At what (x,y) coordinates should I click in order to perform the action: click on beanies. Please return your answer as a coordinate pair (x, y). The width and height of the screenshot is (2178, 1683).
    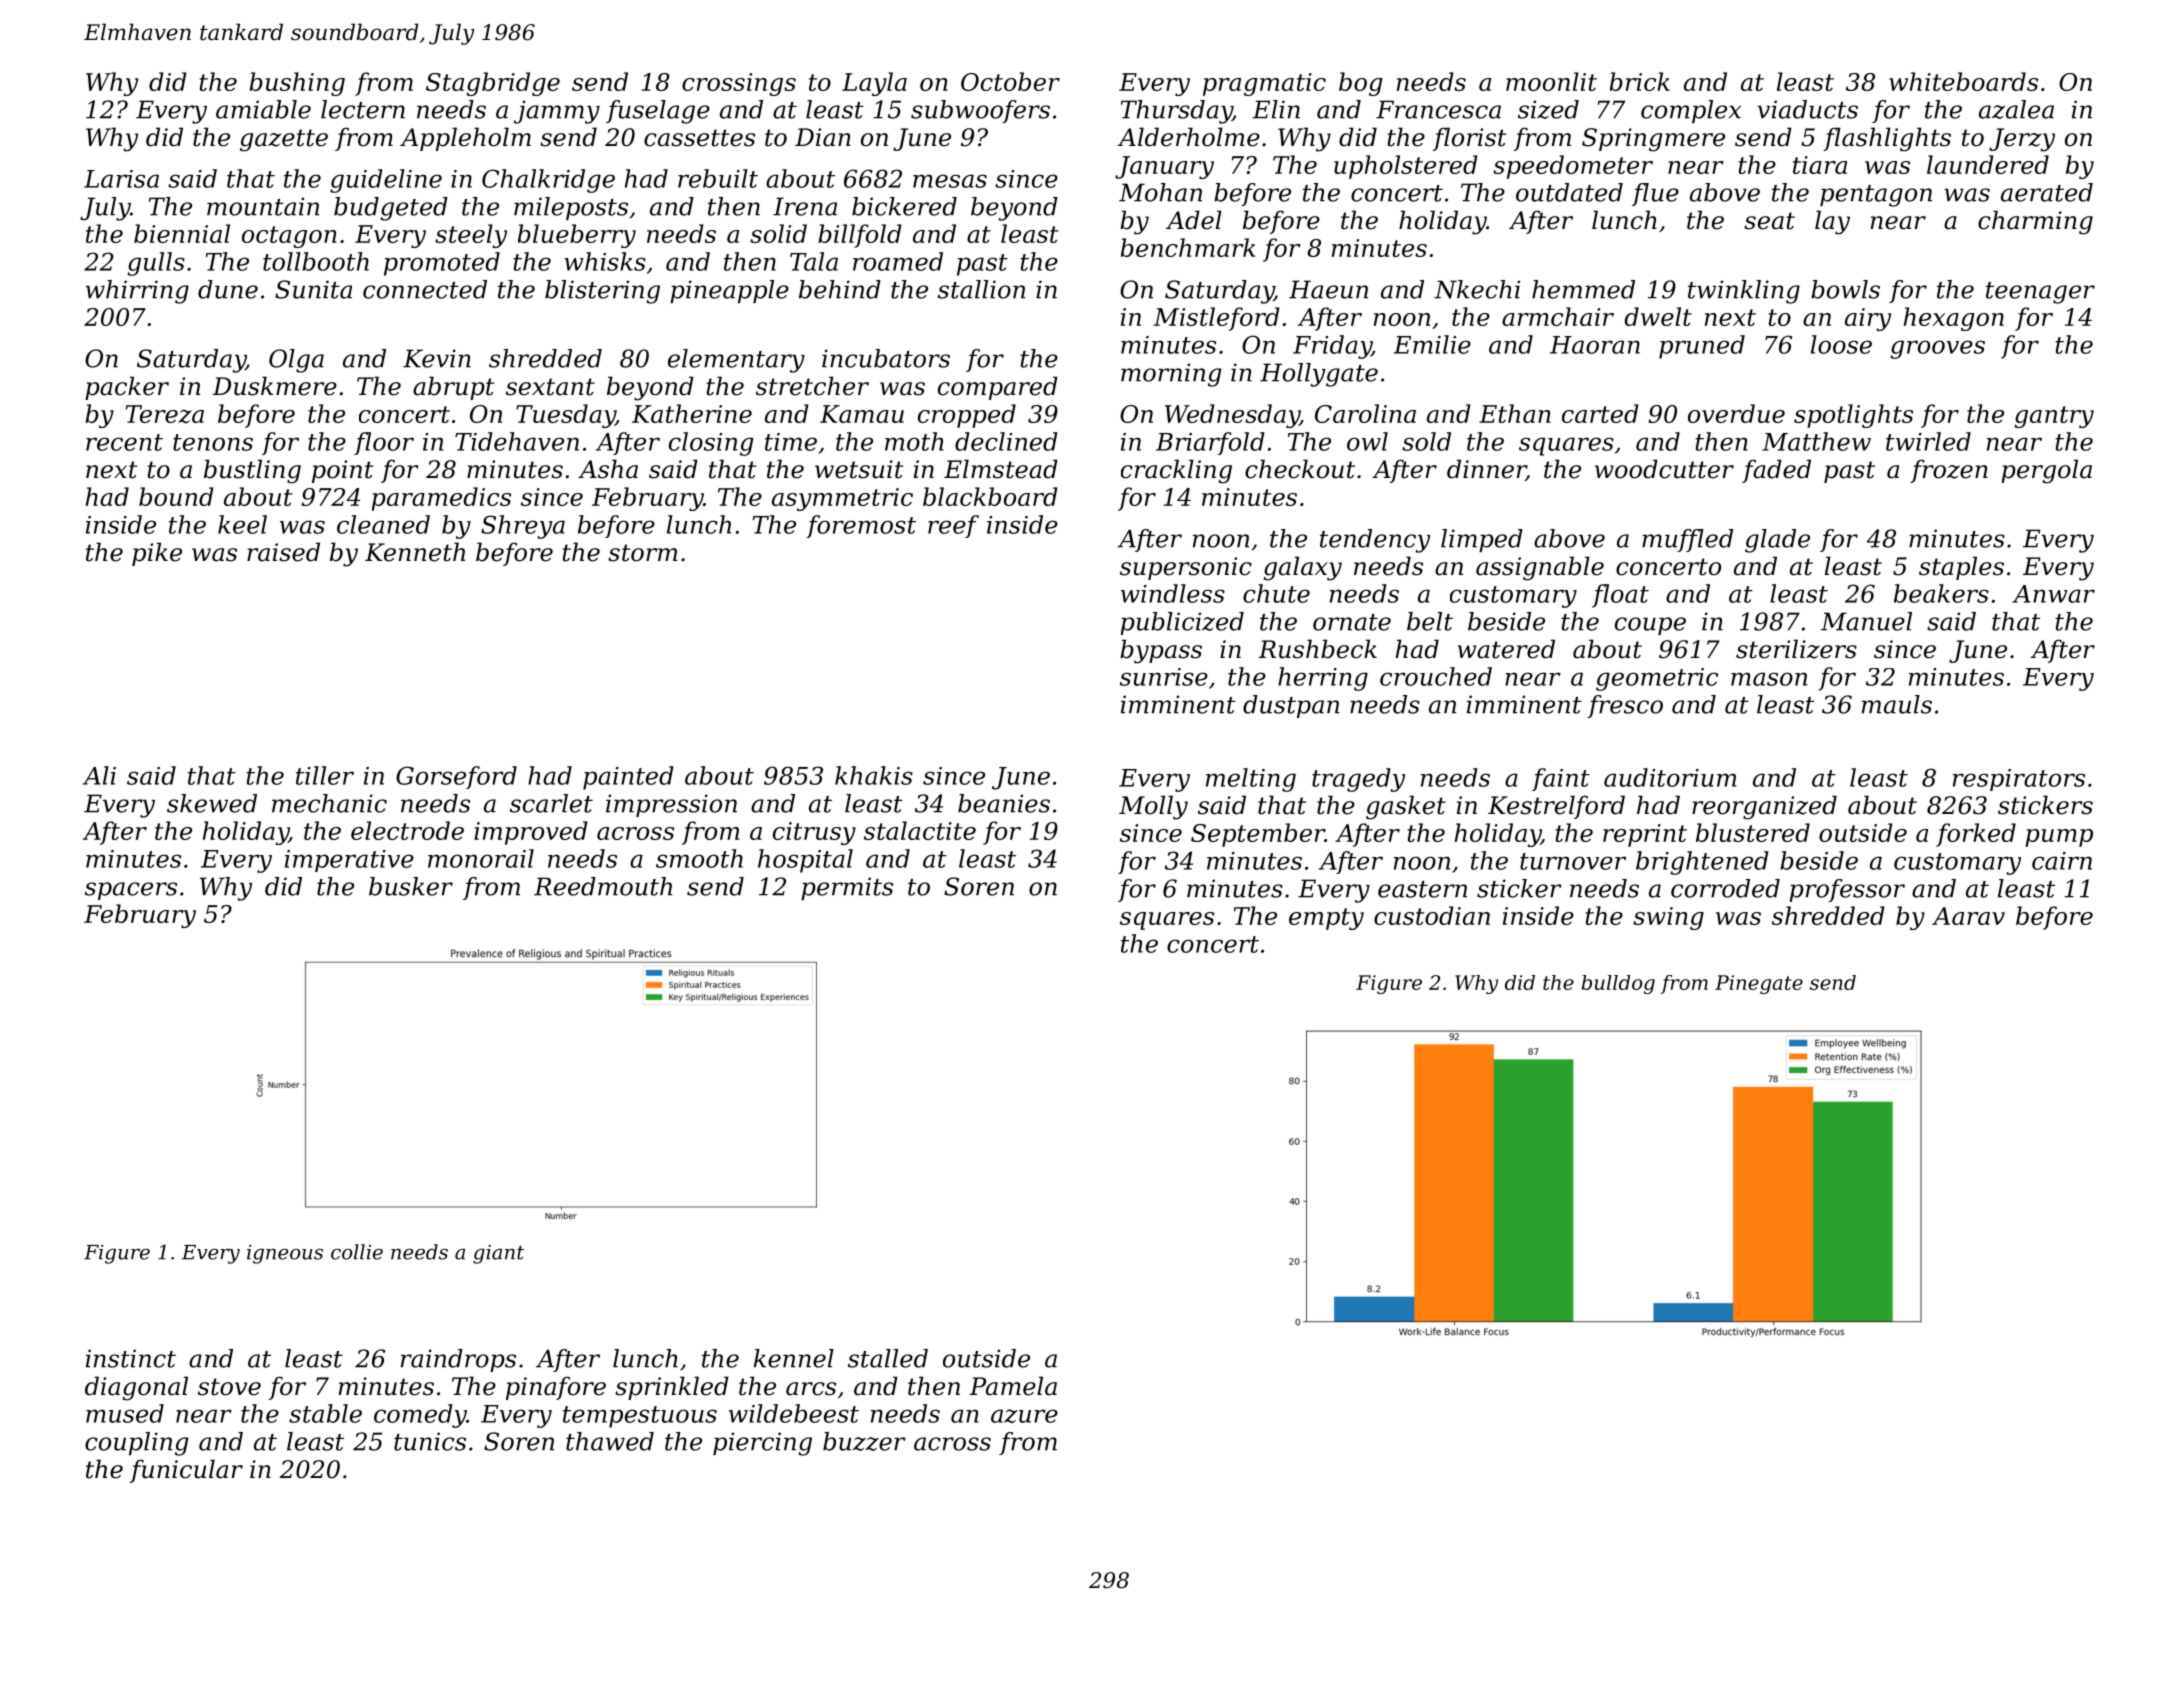
    Looking at the image, I should click on (1004, 803).
